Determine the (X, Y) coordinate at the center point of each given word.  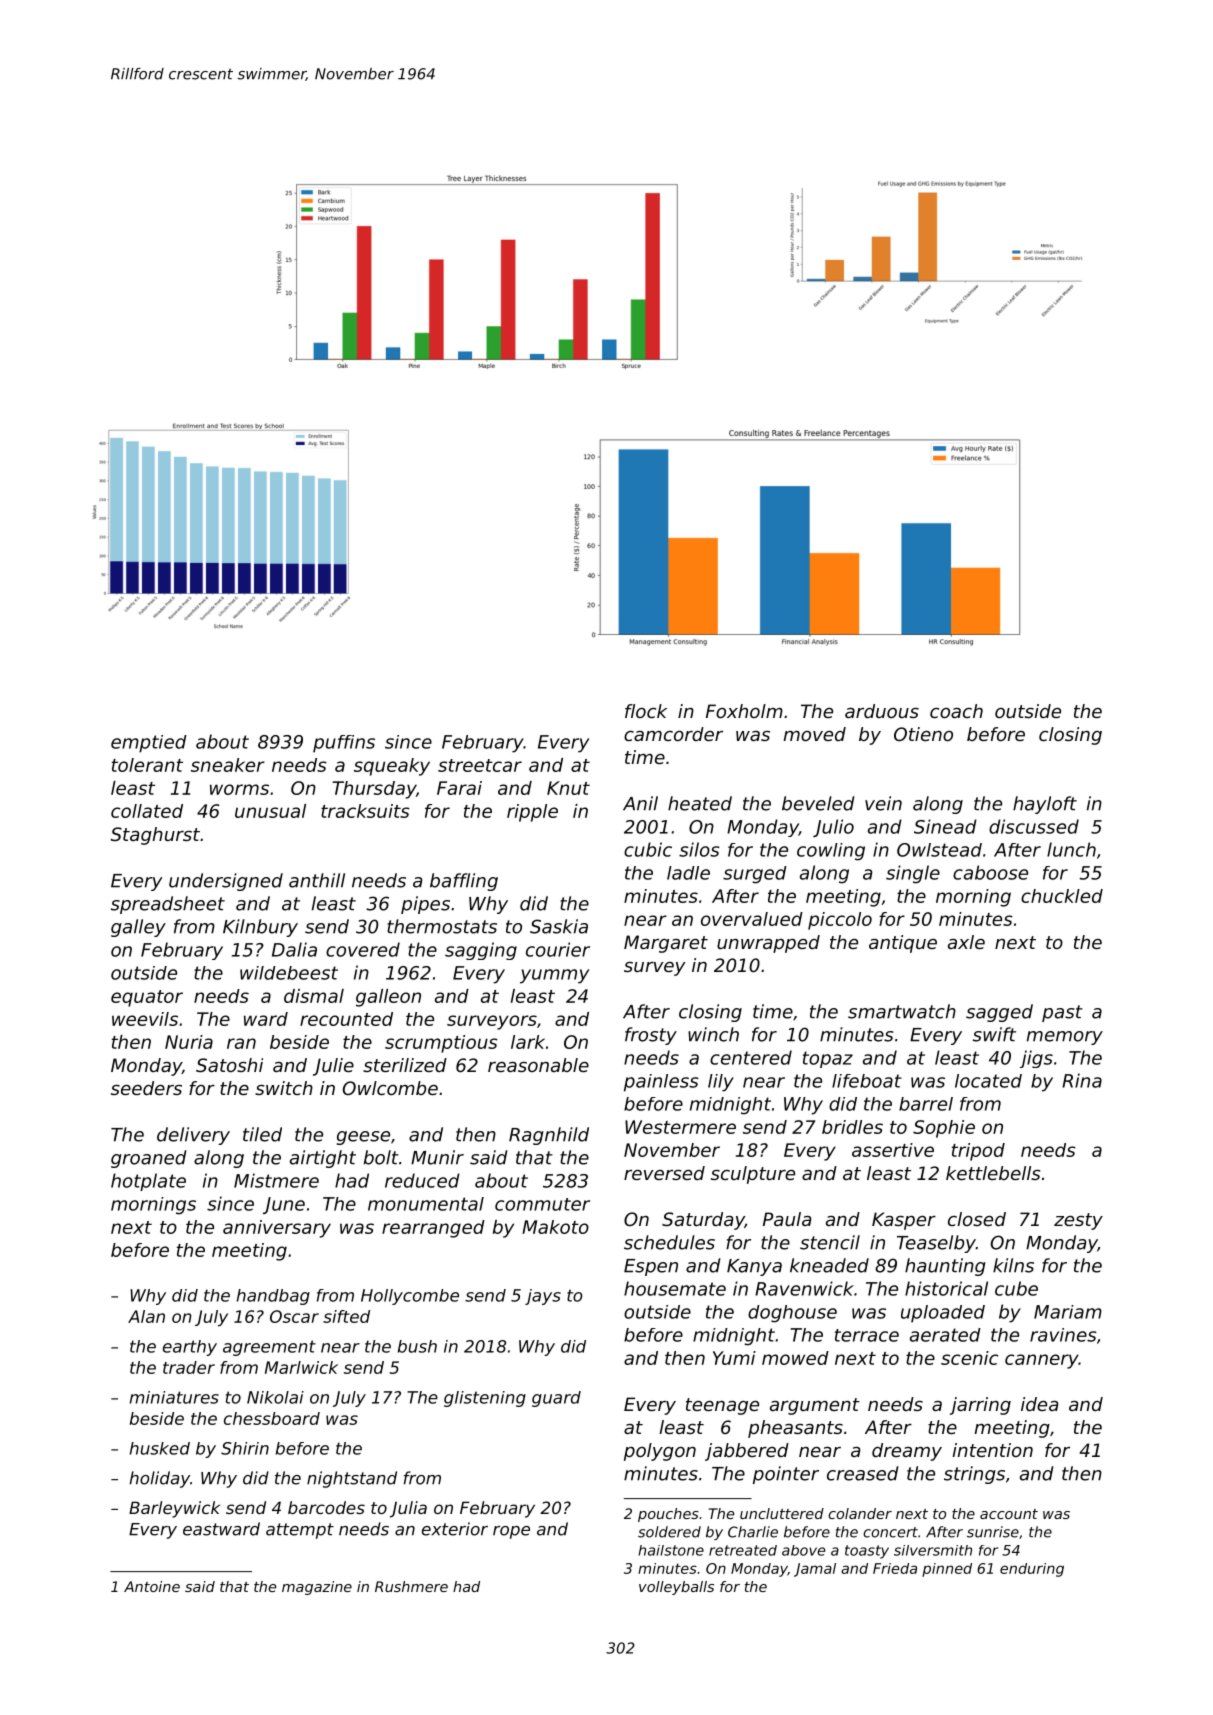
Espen (651, 1267)
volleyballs (676, 1588)
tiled (262, 1134)
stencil (830, 1242)
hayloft (1045, 805)
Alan (146, 1316)
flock (646, 711)
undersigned (226, 882)
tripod (978, 1152)
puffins (344, 744)
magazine (317, 1588)
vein (883, 803)
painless (661, 1083)
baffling (464, 882)
